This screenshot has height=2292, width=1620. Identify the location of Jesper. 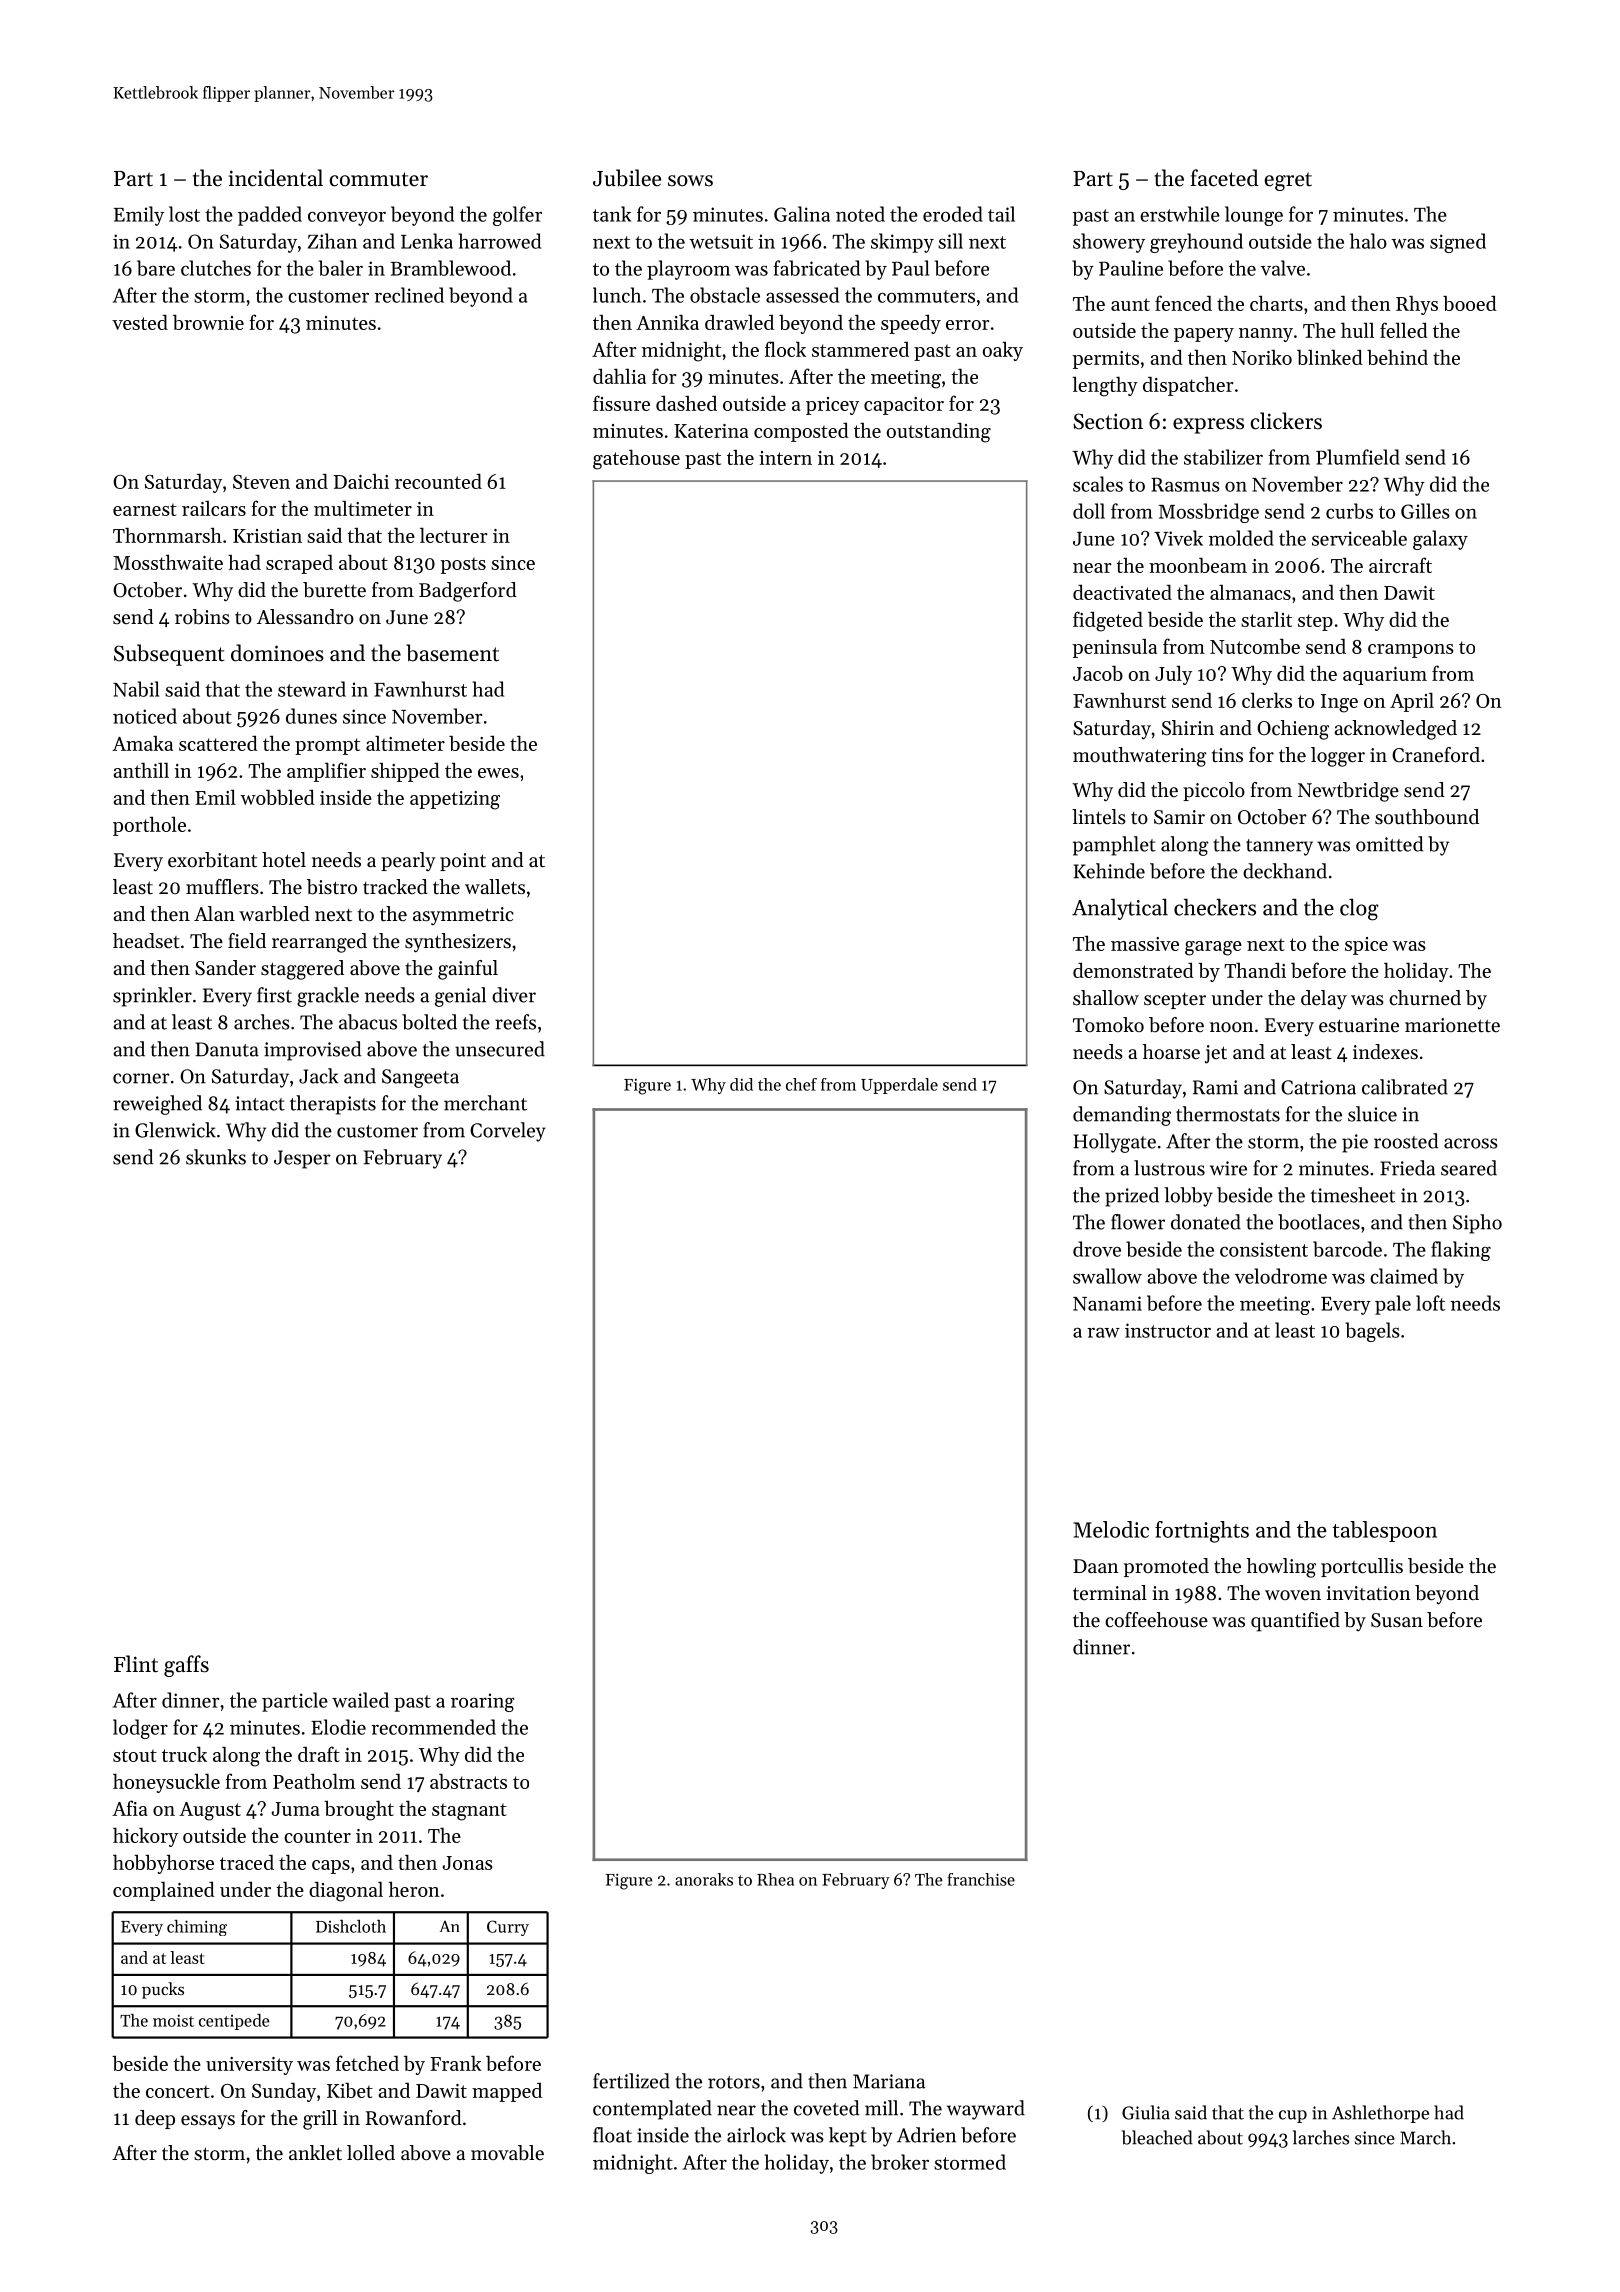
(302, 1159).
